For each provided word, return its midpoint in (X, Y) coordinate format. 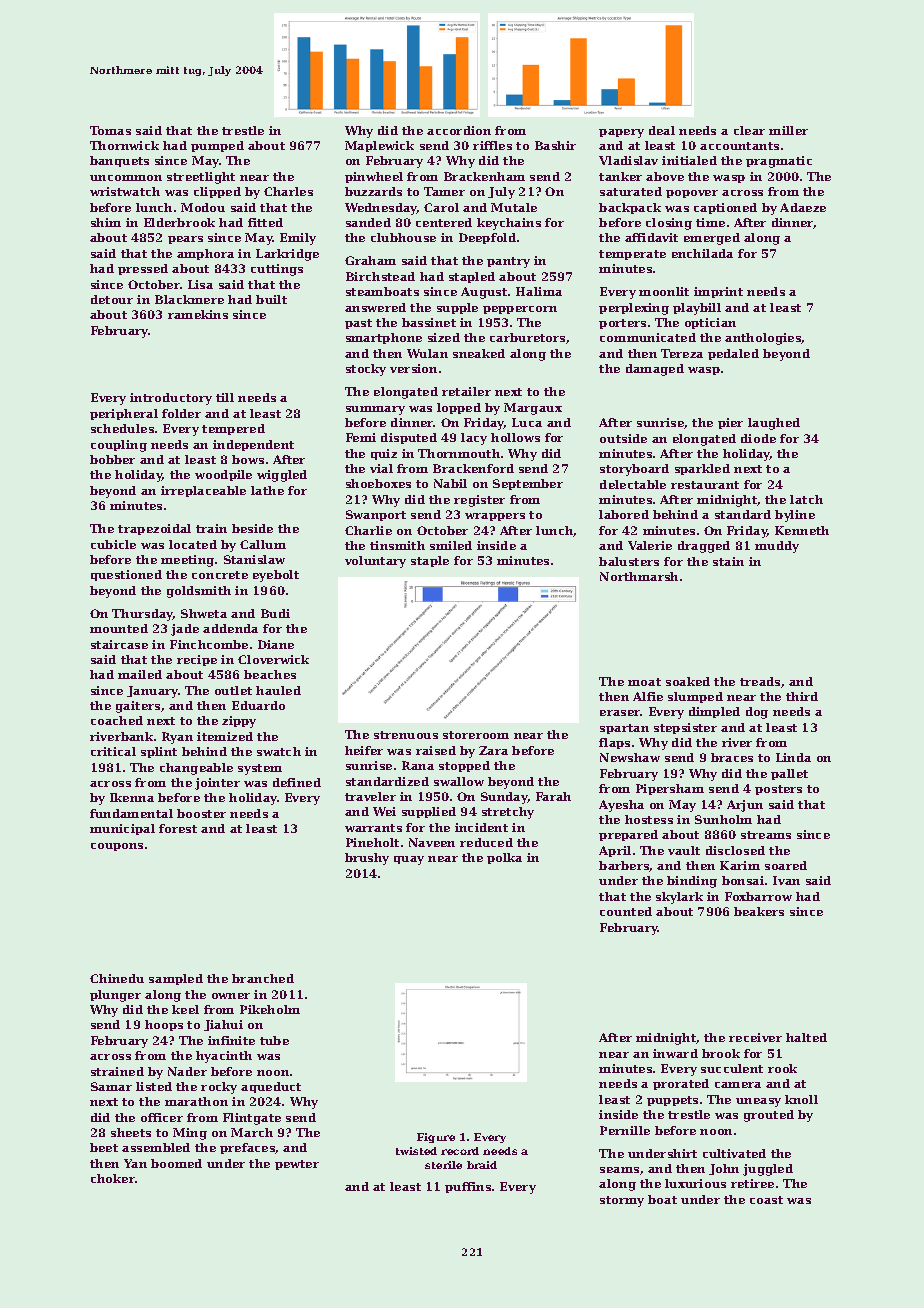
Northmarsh (639, 576)
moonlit (664, 291)
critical (113, 751)
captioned (725, 208)
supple (457, 308)
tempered (233, 429)
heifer (364, 750)
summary (375, 410)
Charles (288, 191)
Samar (111, 1086)
